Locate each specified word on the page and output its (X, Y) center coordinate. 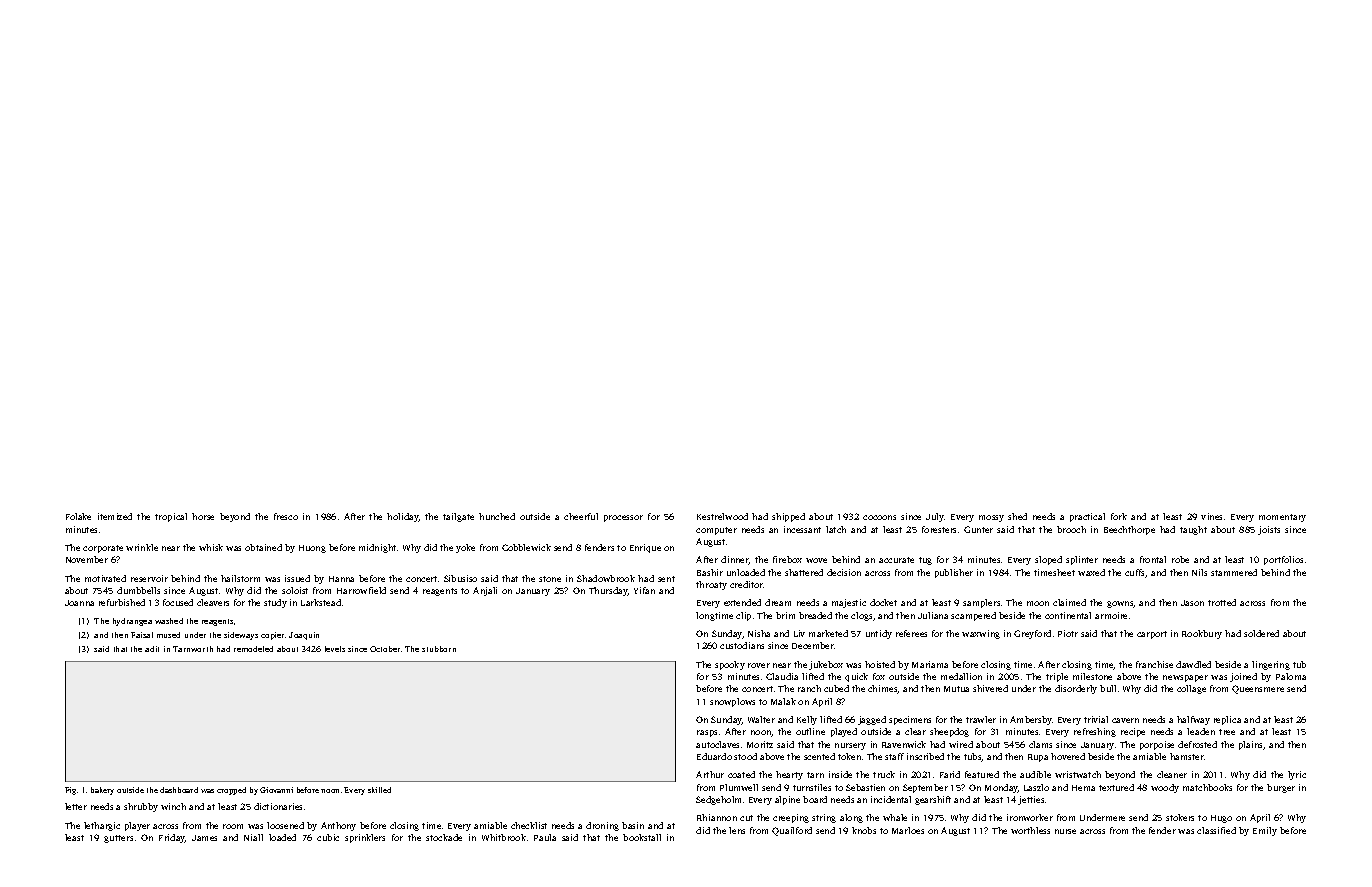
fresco (286, 516)
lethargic (102, 826)
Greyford (1032, 634)
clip (743, 616)
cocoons (879, 517)
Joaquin (304, 636)
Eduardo (714, 756)
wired (961, 744)
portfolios (1283, 560)
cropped (231, 791)
